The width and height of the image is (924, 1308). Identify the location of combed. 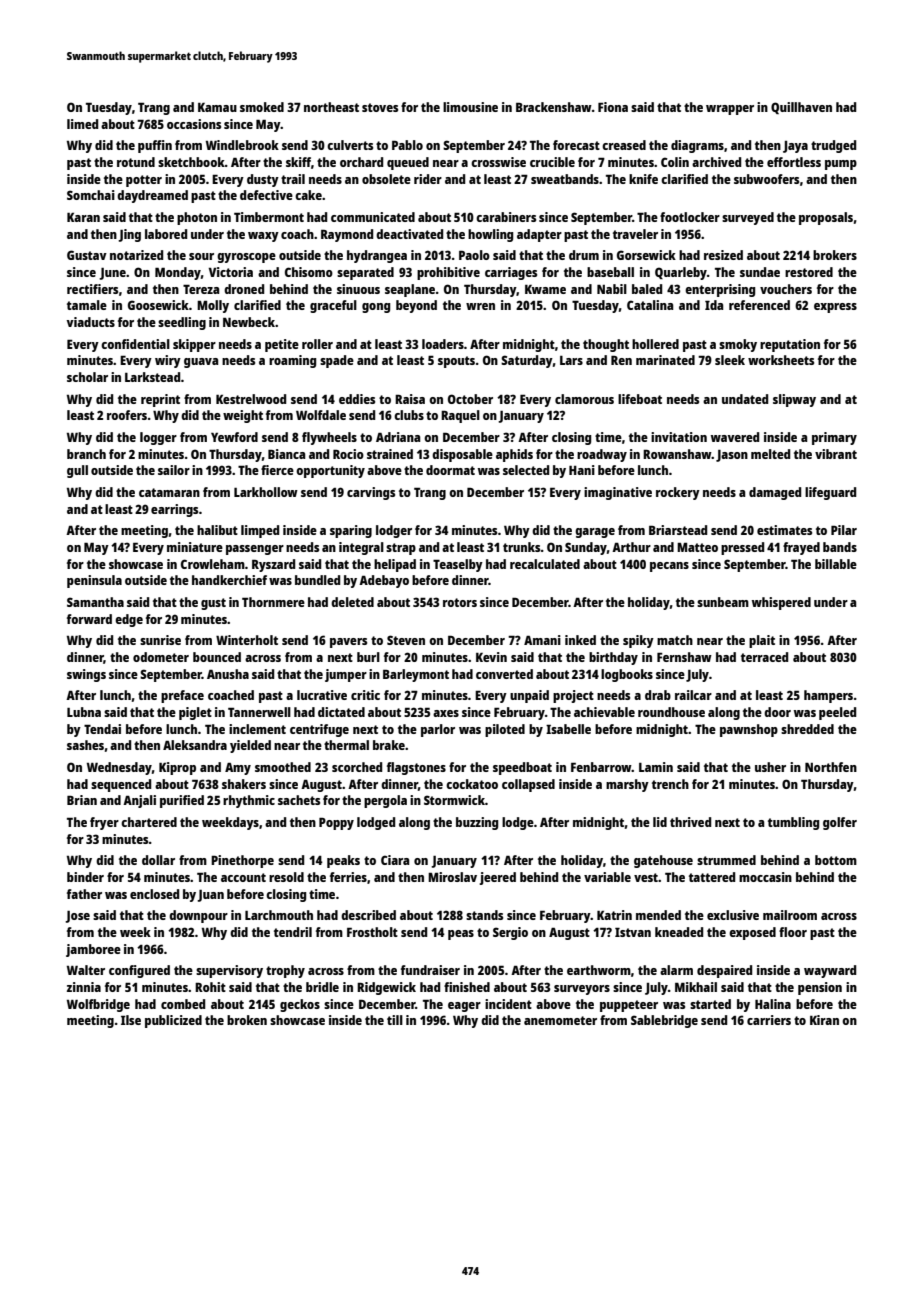
(183, 1004).
